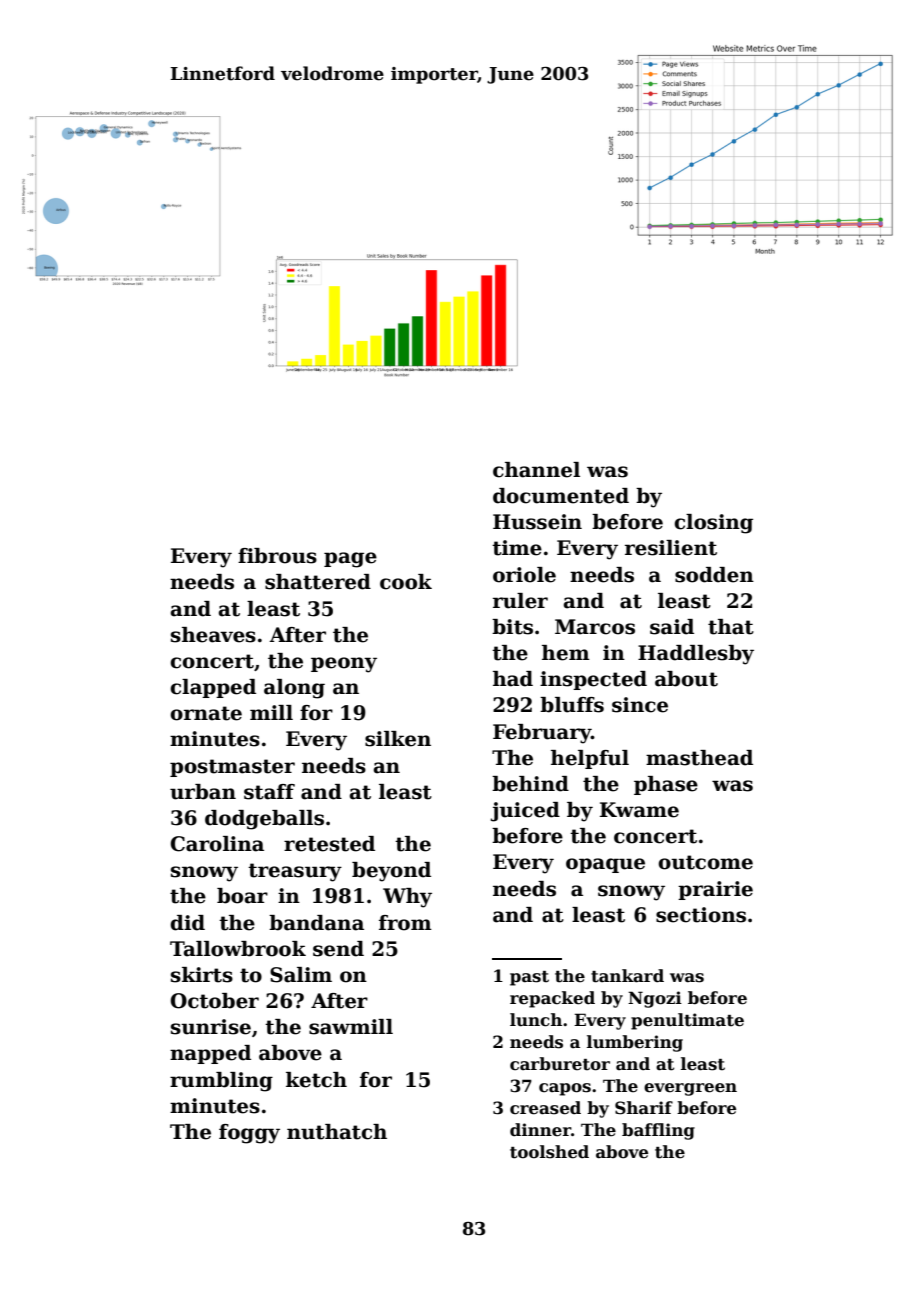 This document has width=924, height=1311. Describe the element at coordinates (301, 975) in the document. I see `Salim` at that location.
